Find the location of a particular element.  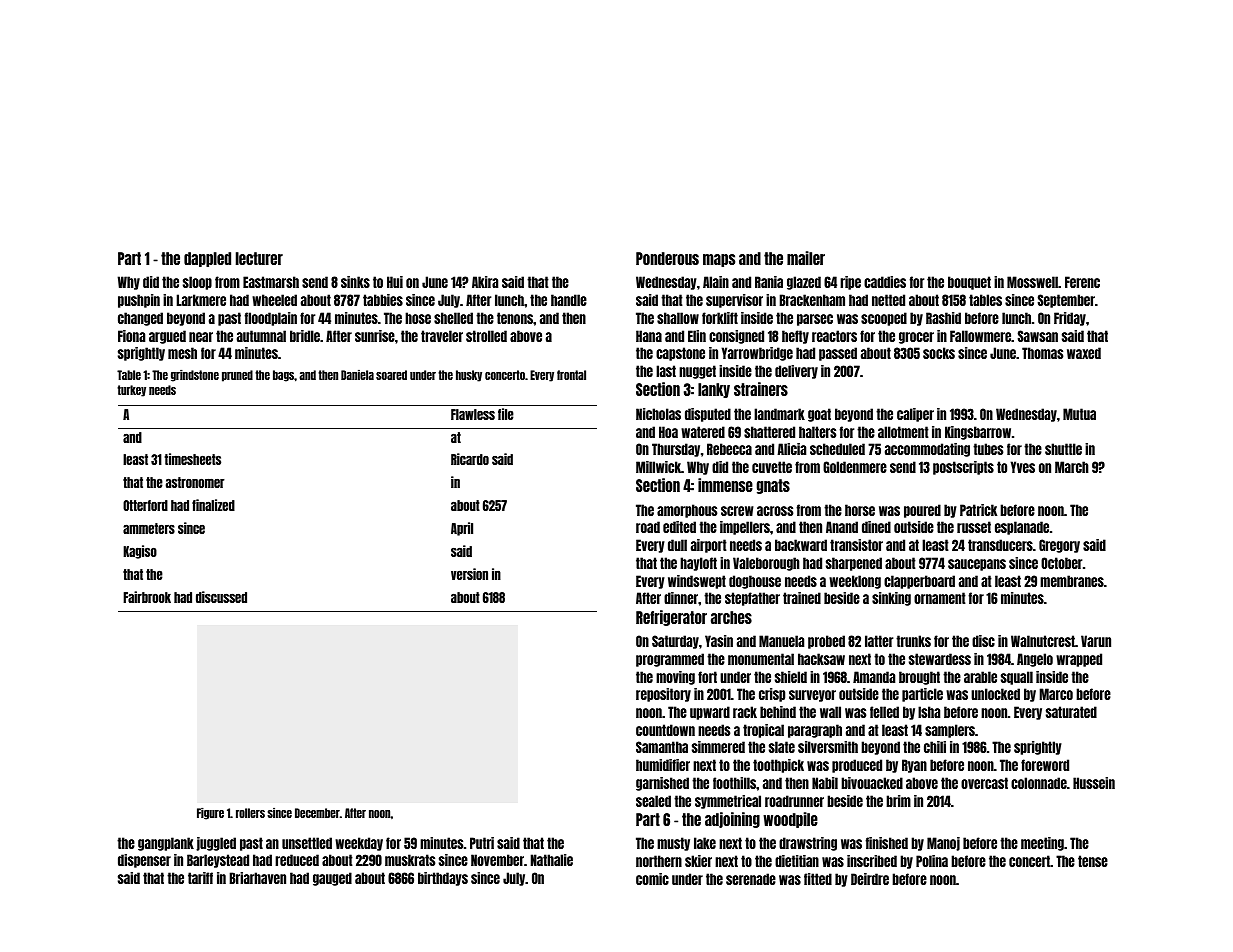

dappled is located at coordinates (207, 259).
